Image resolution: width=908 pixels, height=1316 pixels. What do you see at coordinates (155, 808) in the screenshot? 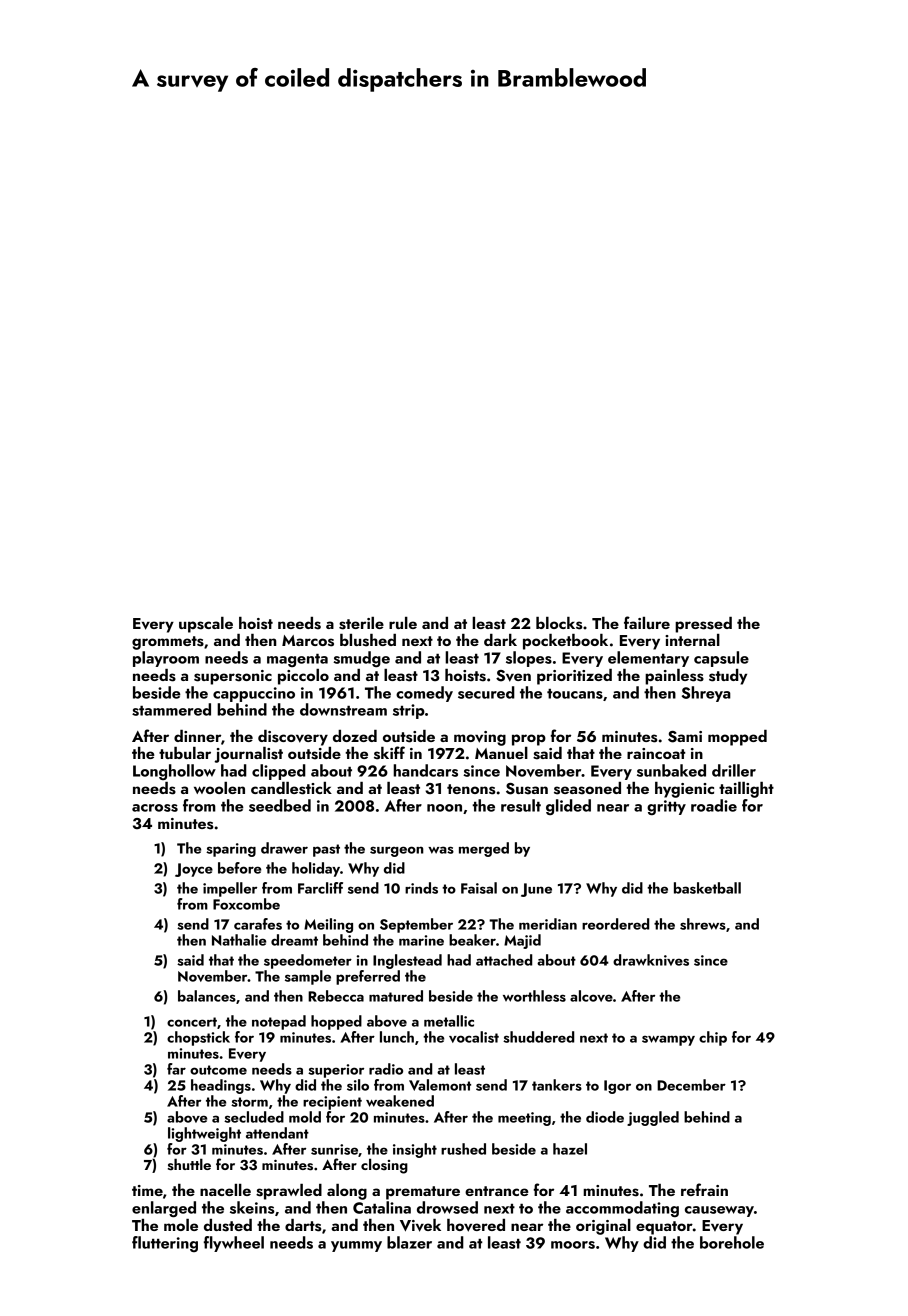
I see `across` at bounding box center [155, 808].
